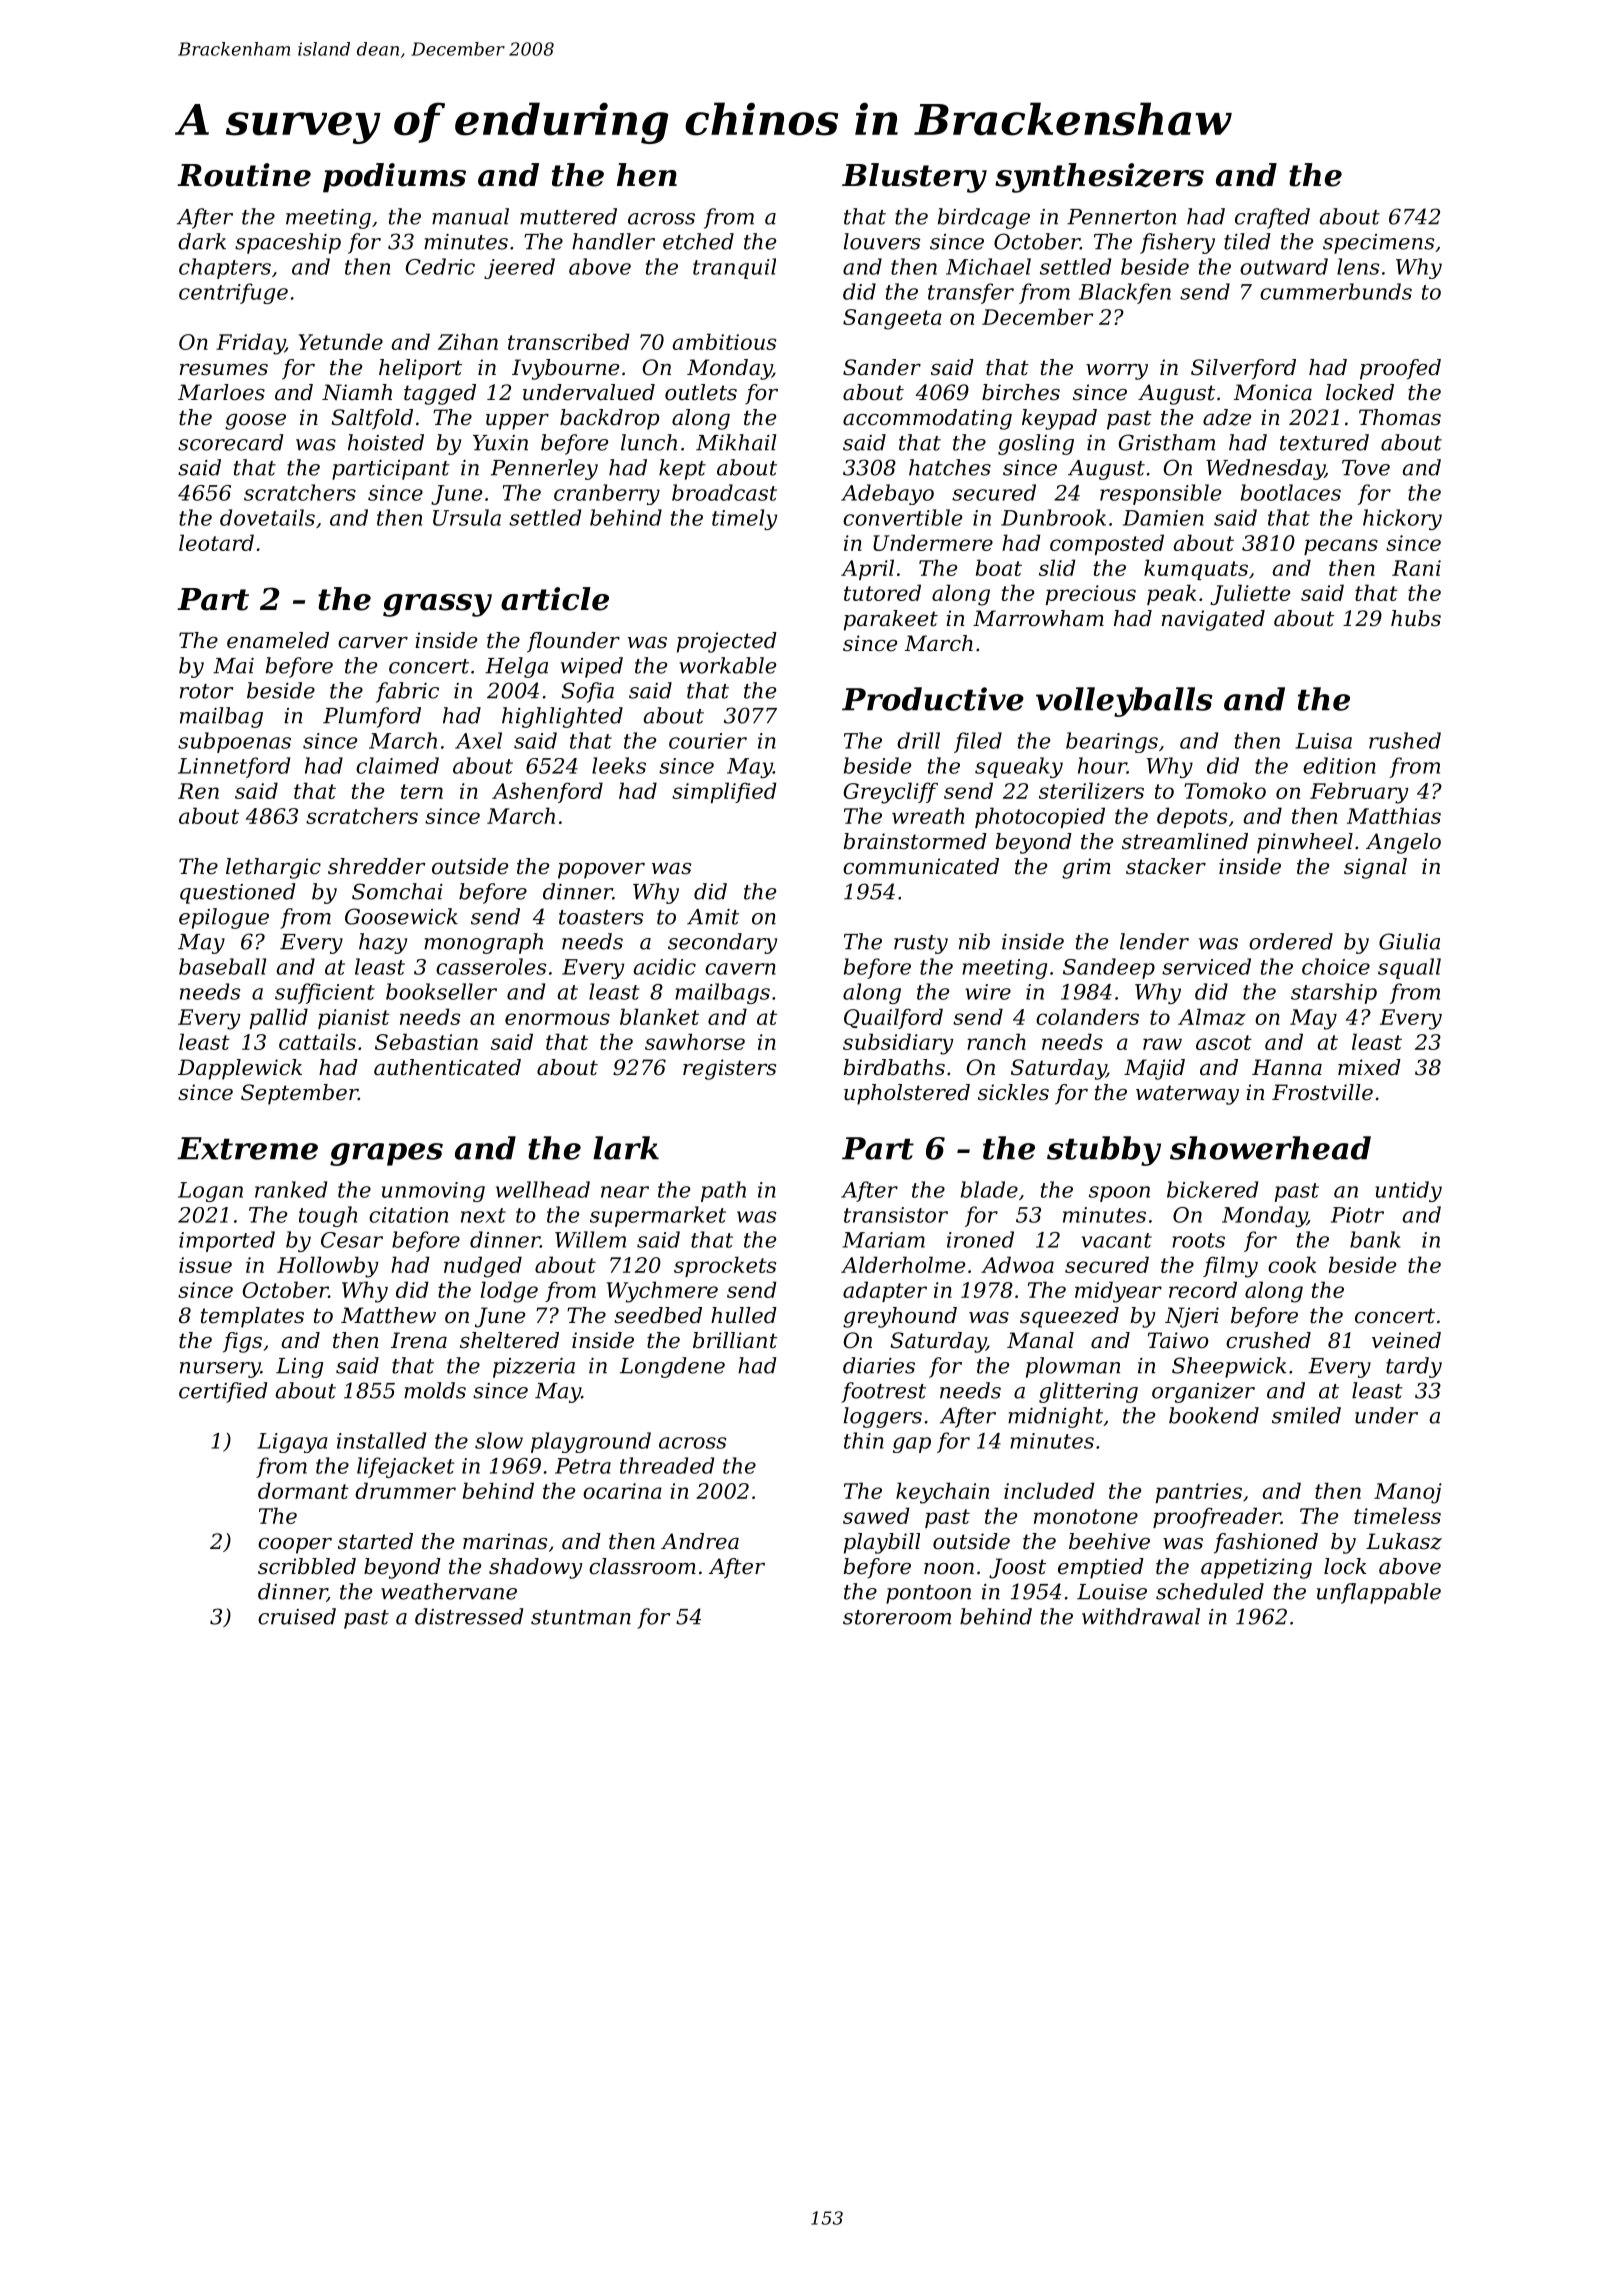 The image size is (1620, 2292). Describe the element at coordinates (914, 178) in the document. I see `Blustery` at that location.
